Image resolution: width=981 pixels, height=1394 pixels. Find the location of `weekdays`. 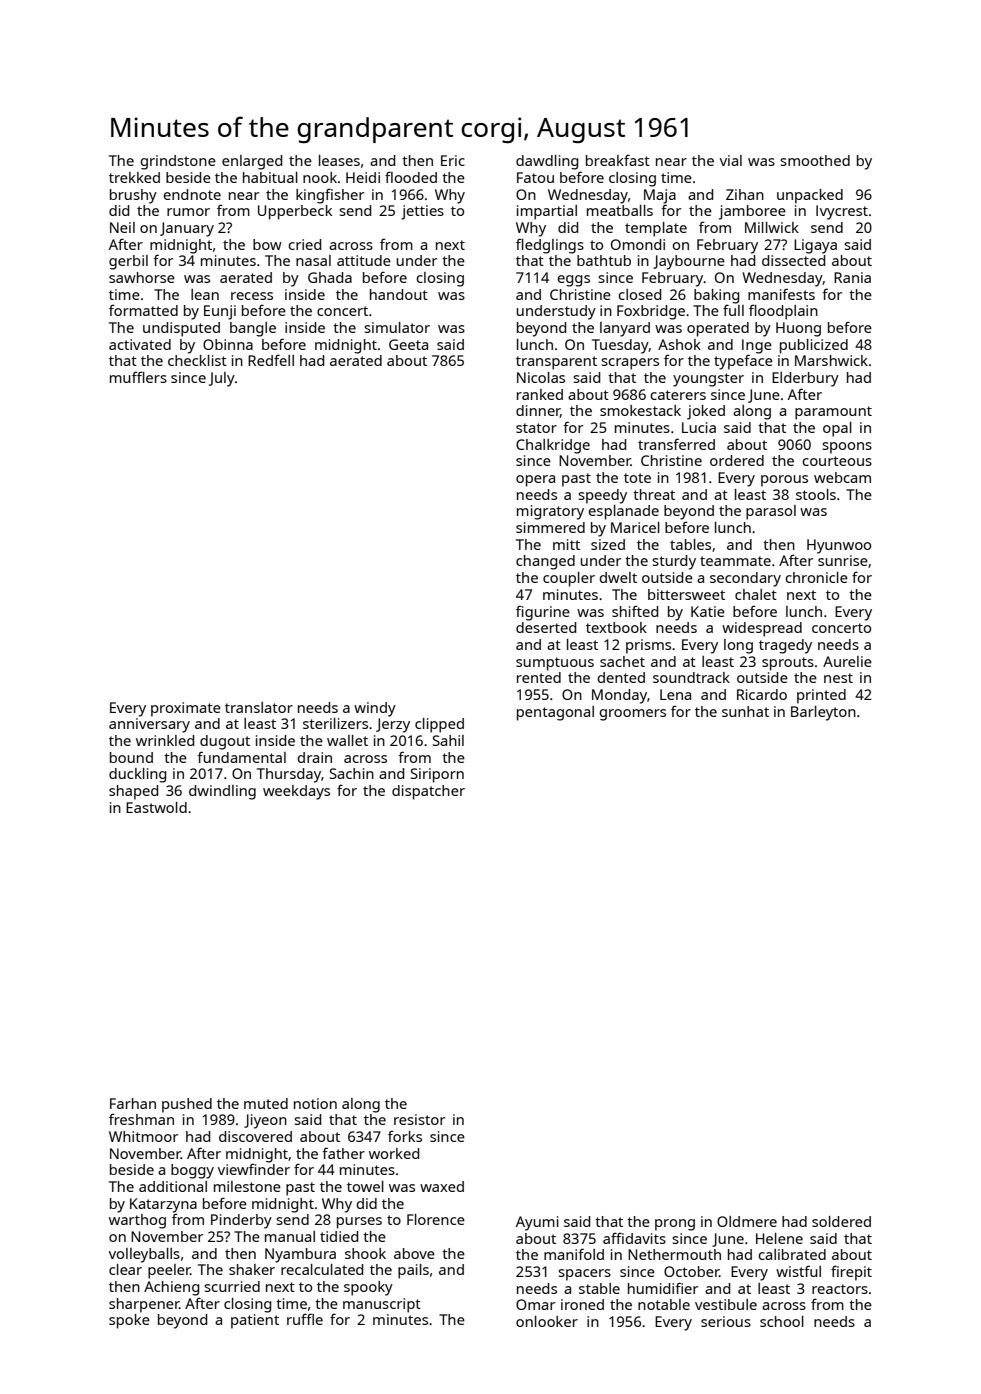

weekdays is located at coordinates (296, 792).
